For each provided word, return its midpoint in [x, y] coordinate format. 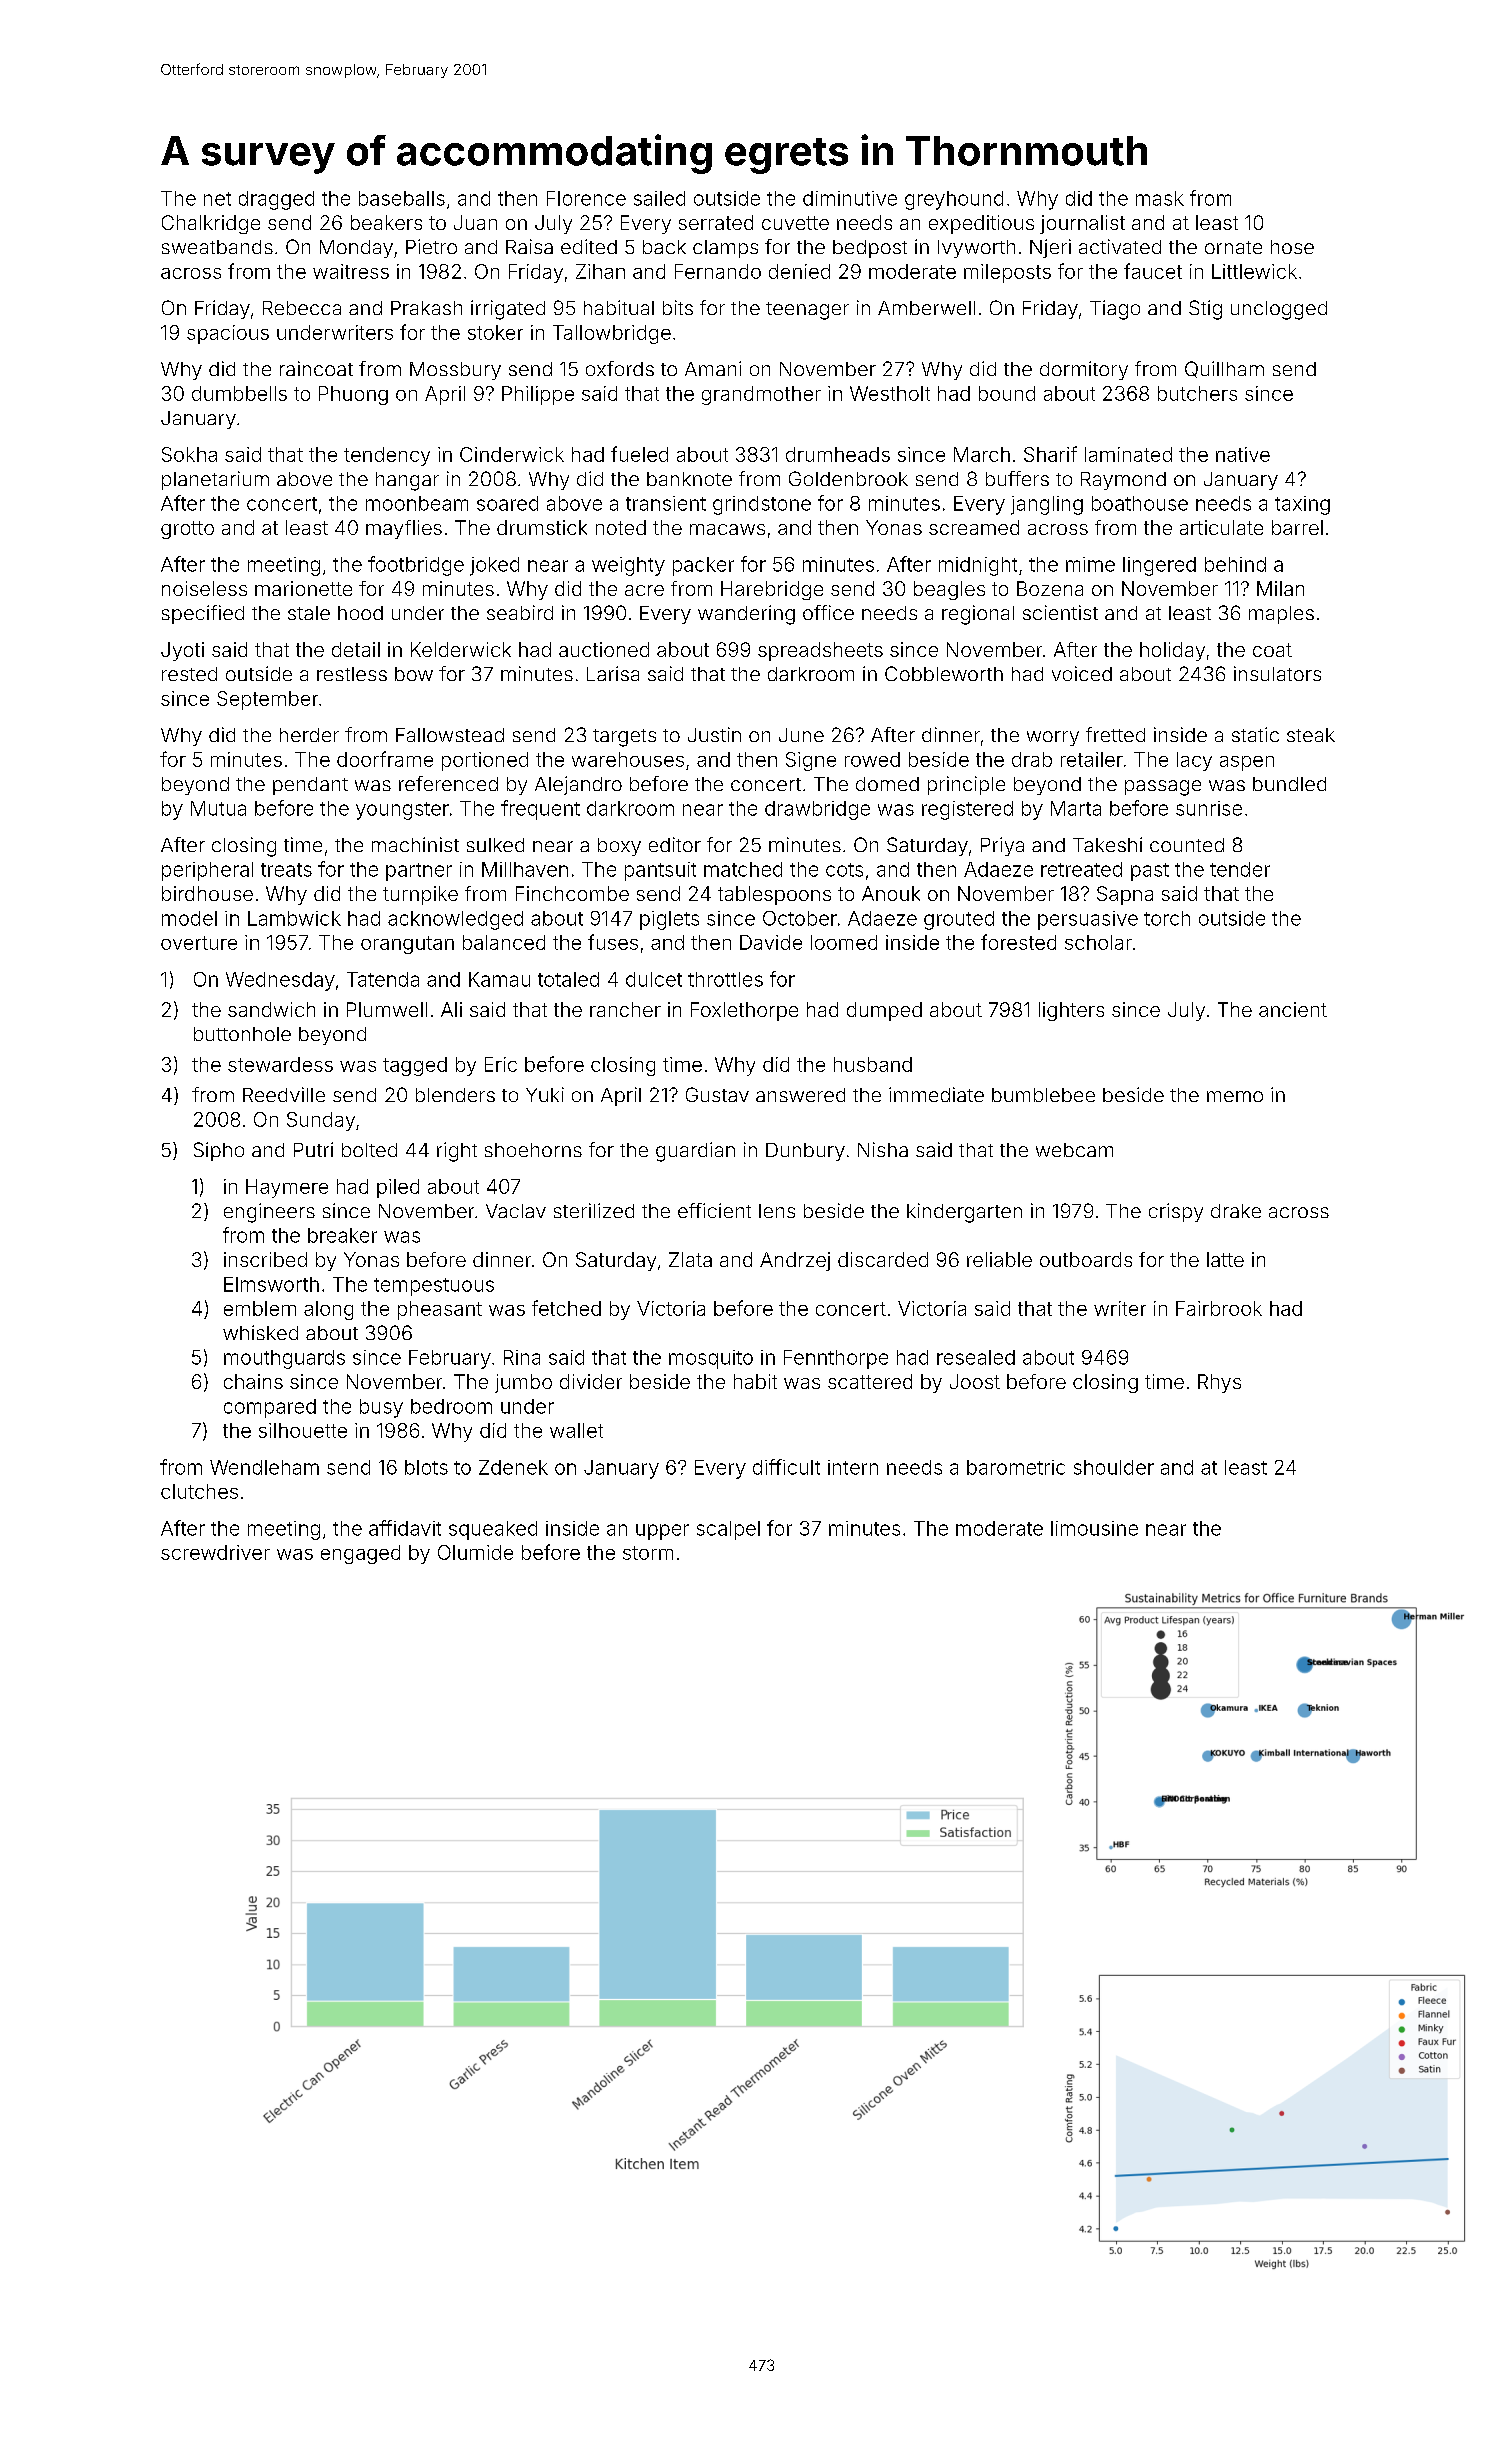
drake [1236, 1211]
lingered [1159, 566]
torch [1167, 918]
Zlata [690, 1259]
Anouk [891, 893]
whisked [260, 1332]
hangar [407, 481]
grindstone [762, 505]
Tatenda [383, 979]
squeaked [493, 1530]
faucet [1153, 271]
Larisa [613, 673]
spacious [228, 334]
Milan [1280, 588]
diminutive [850, 198]
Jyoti [182, 651]
